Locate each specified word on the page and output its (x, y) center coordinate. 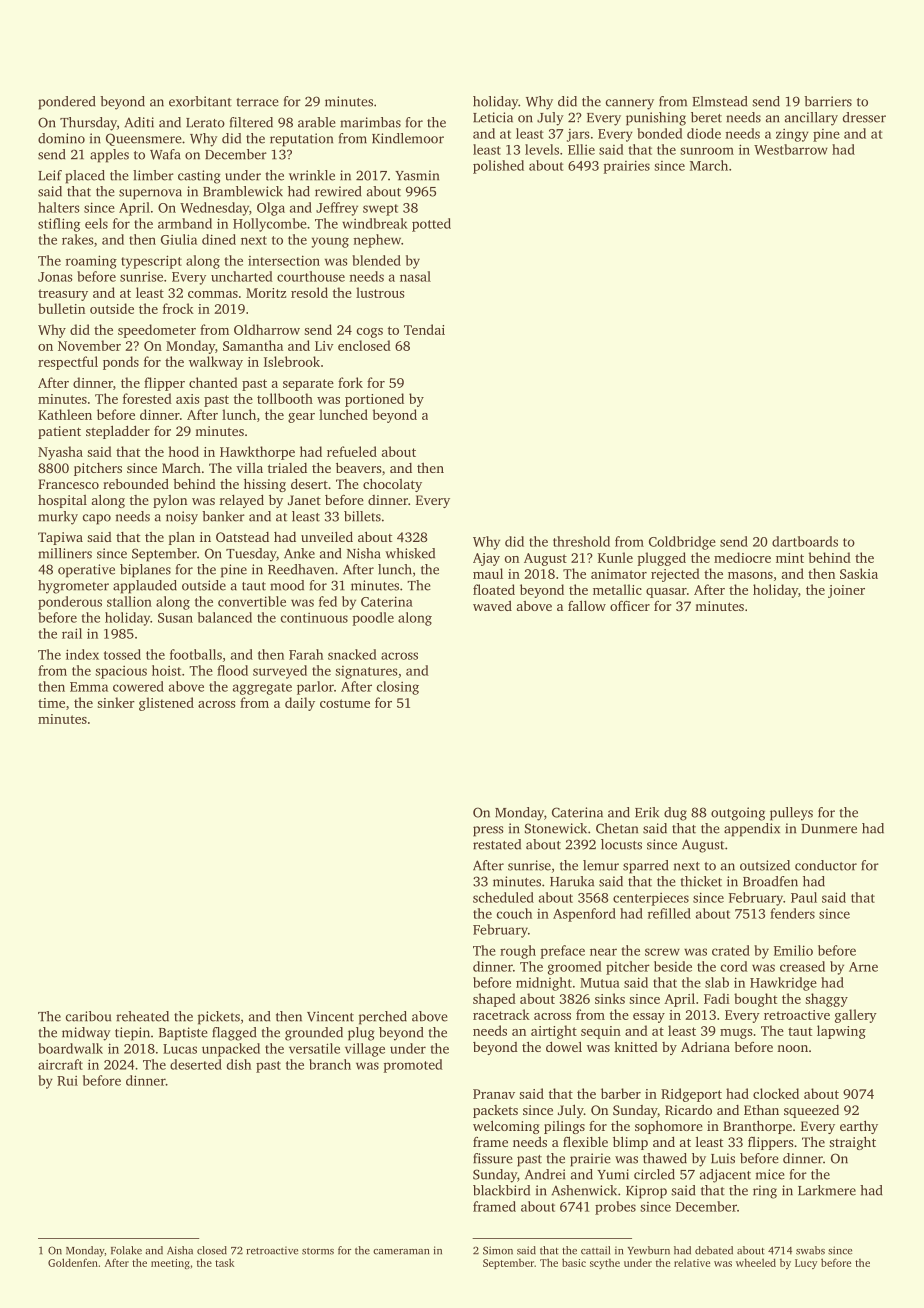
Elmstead (720, 101)
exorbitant (200, 101)
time (51, 703)
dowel (564, 1046)
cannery (630, 104)
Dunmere (829, 829)
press (488, 831)
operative (86, 571)
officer (630, 605)
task (224, 1262)
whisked (410, 553)
